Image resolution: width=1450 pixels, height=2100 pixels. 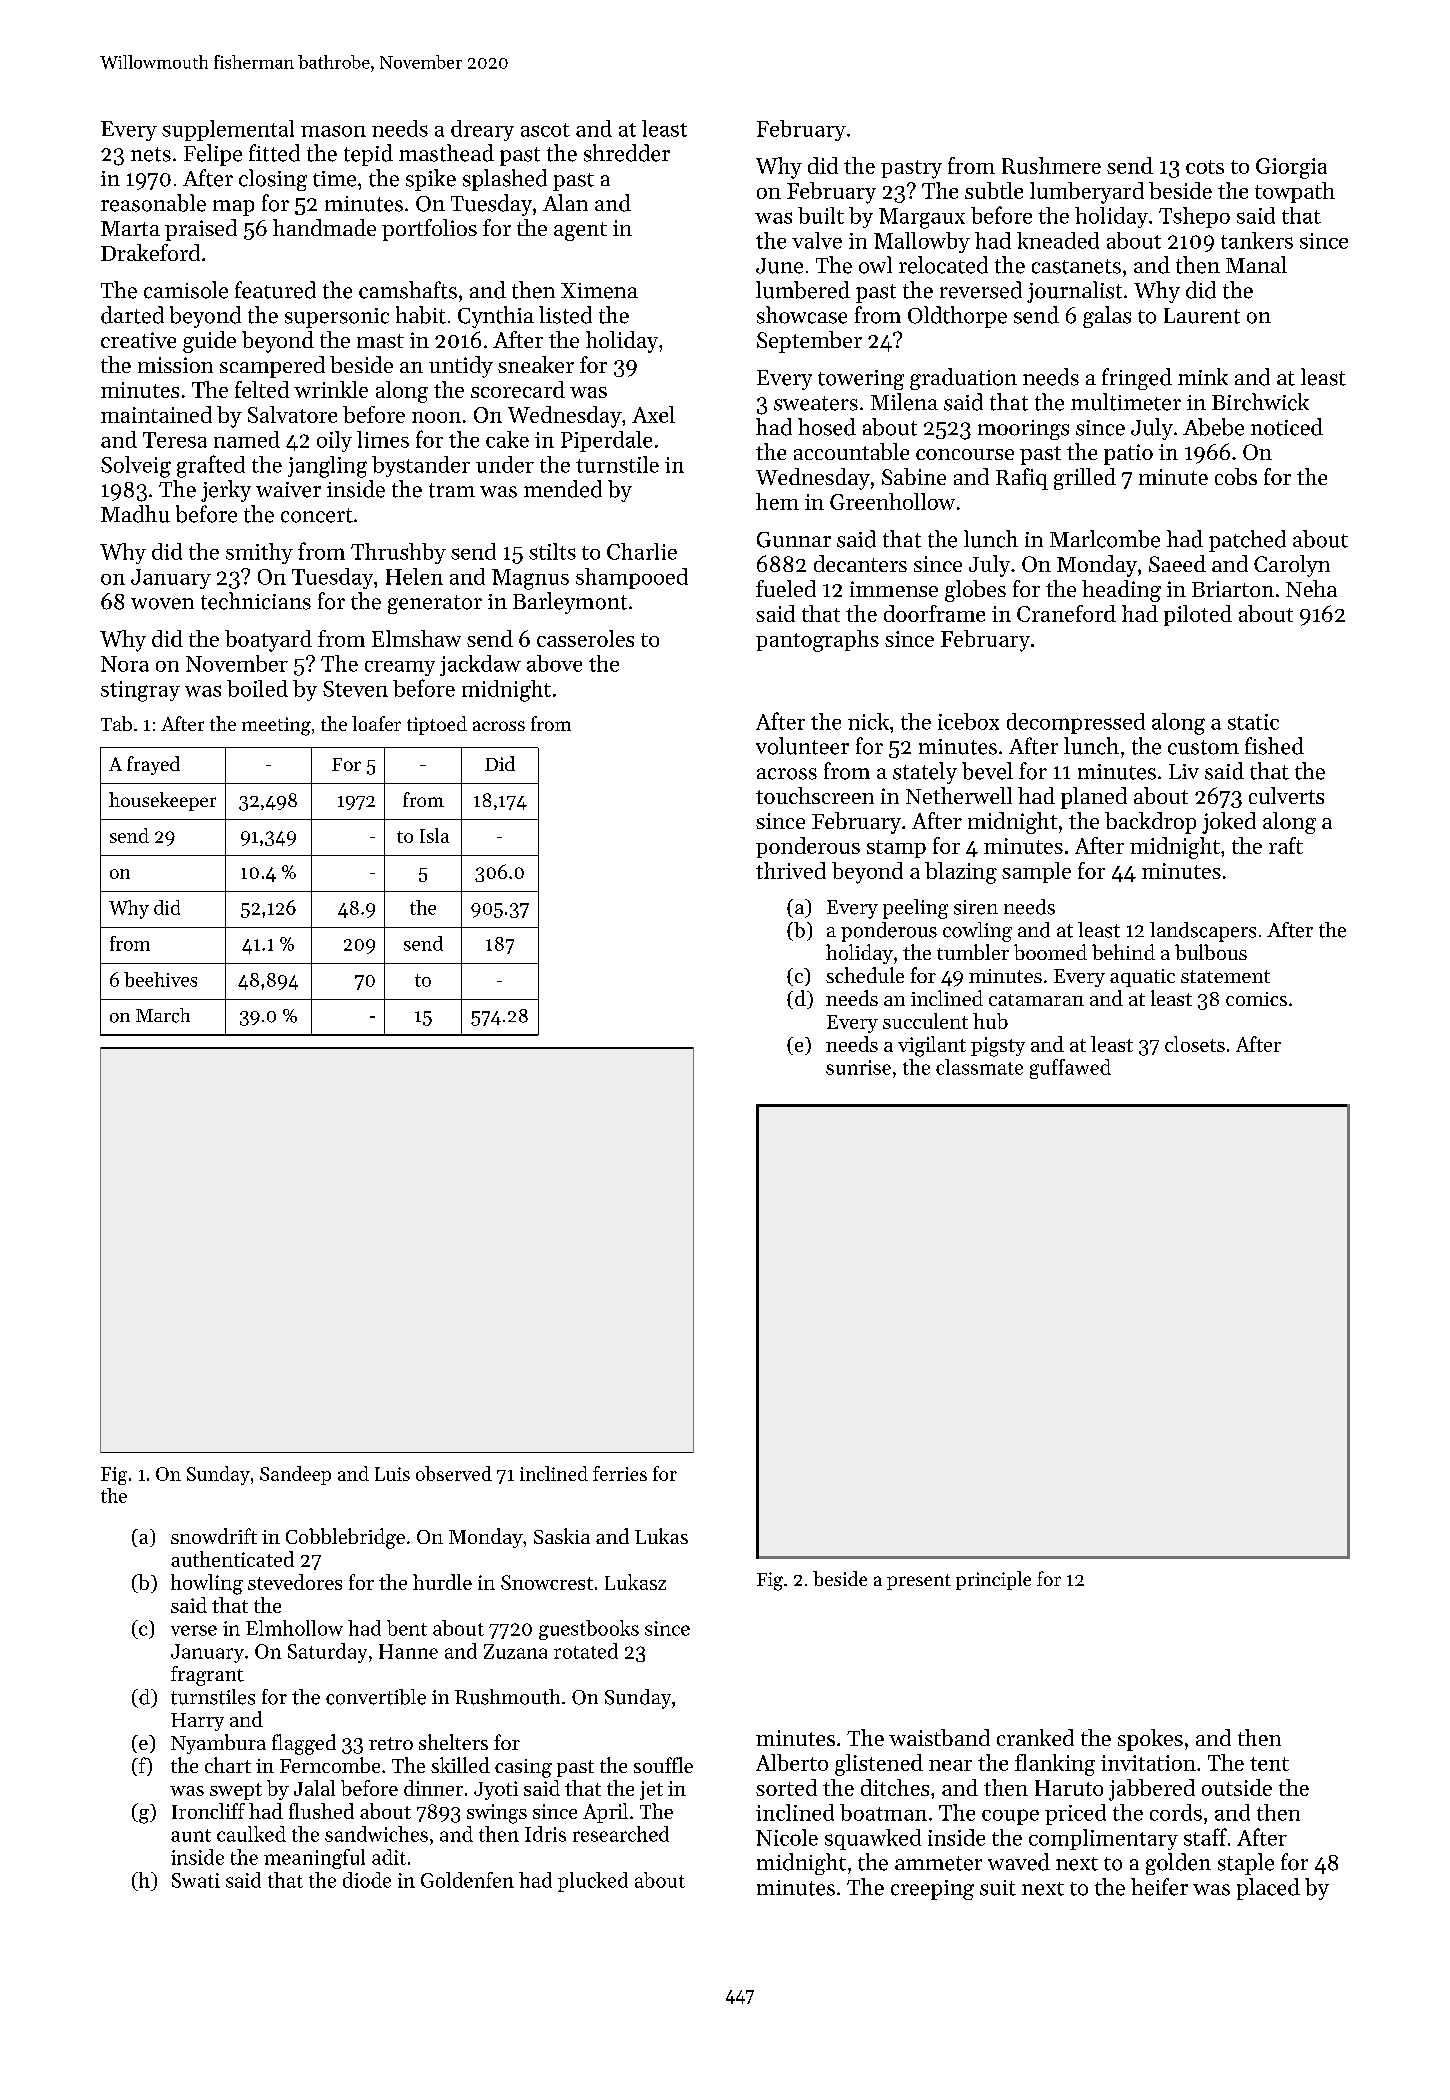 I want to click on Sandeep, so click(x=295, y=1475).
